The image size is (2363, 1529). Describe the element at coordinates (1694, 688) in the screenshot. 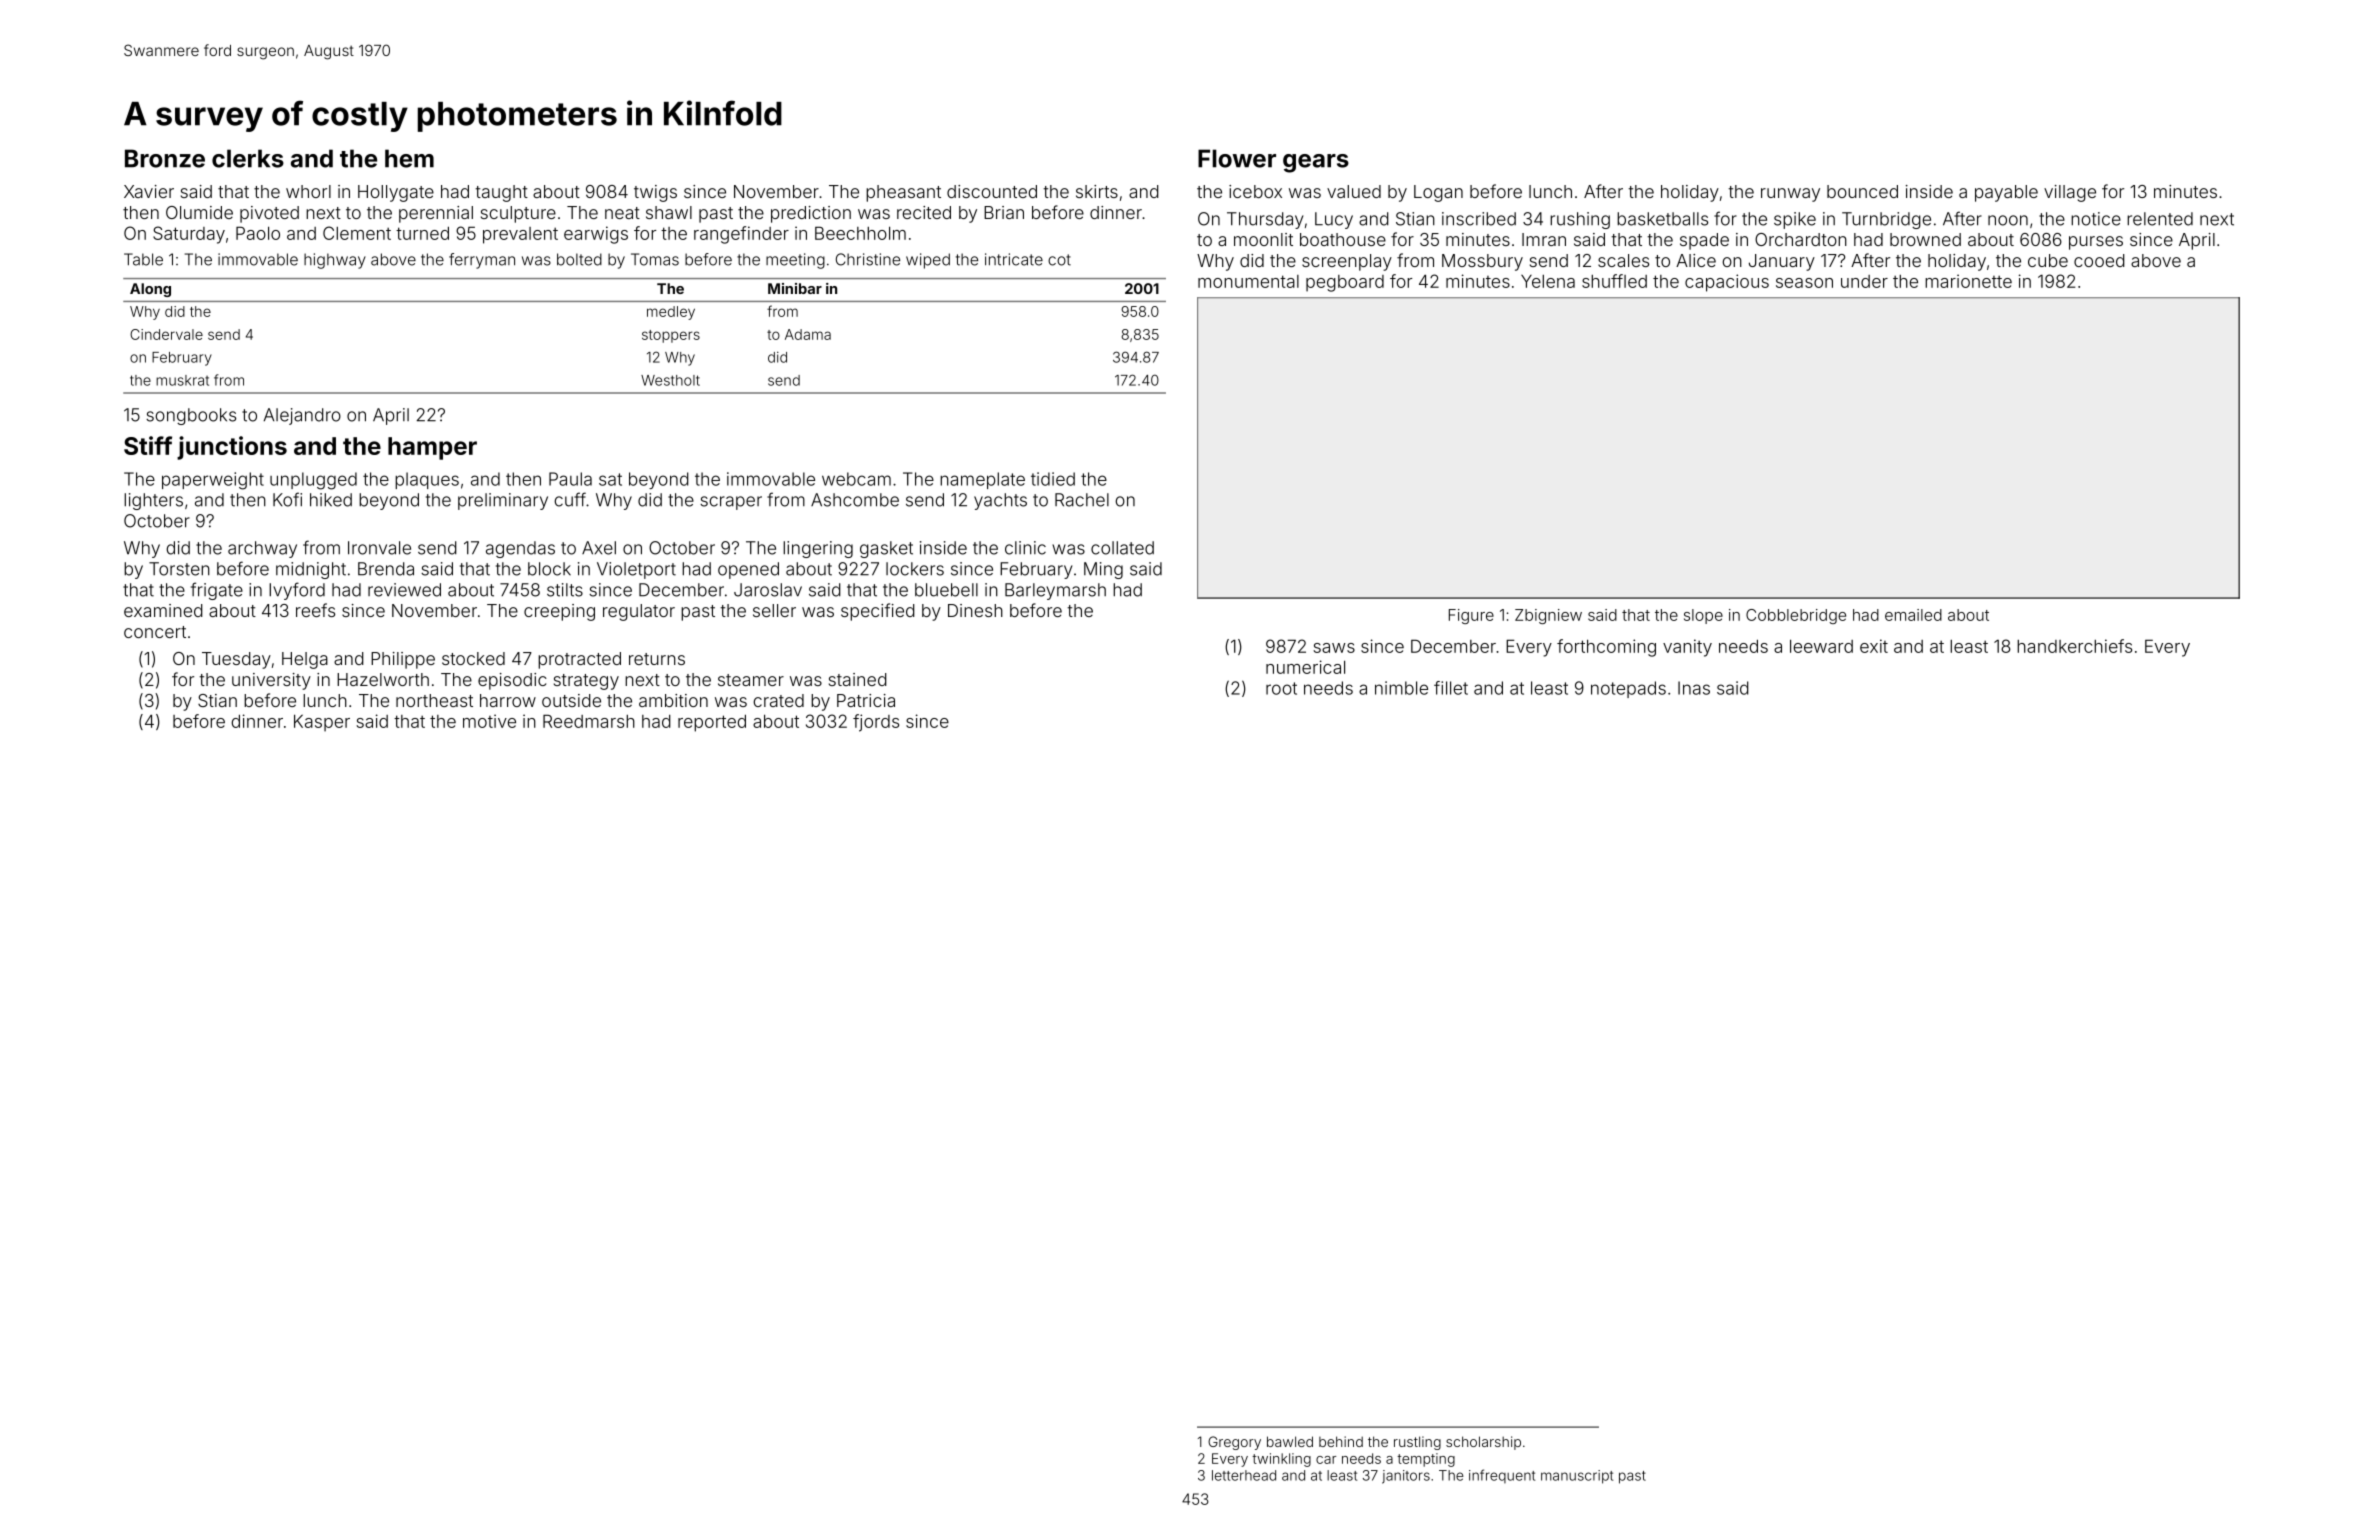

I see `Inas` at that location.
